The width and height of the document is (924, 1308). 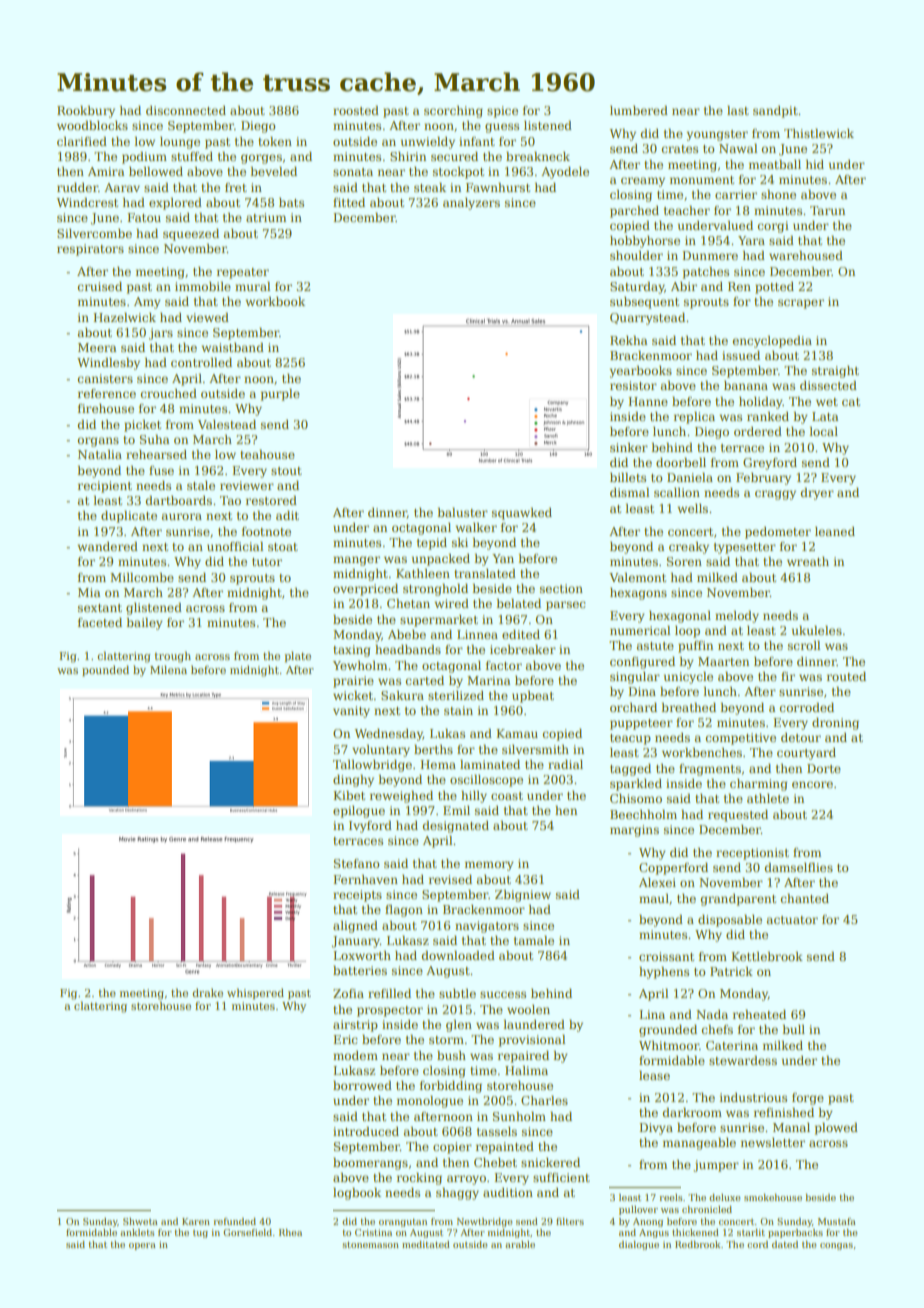 What do you see at coordinates (773, 227) in the document?
I see `corgi` at bounding box center [773, 227].
